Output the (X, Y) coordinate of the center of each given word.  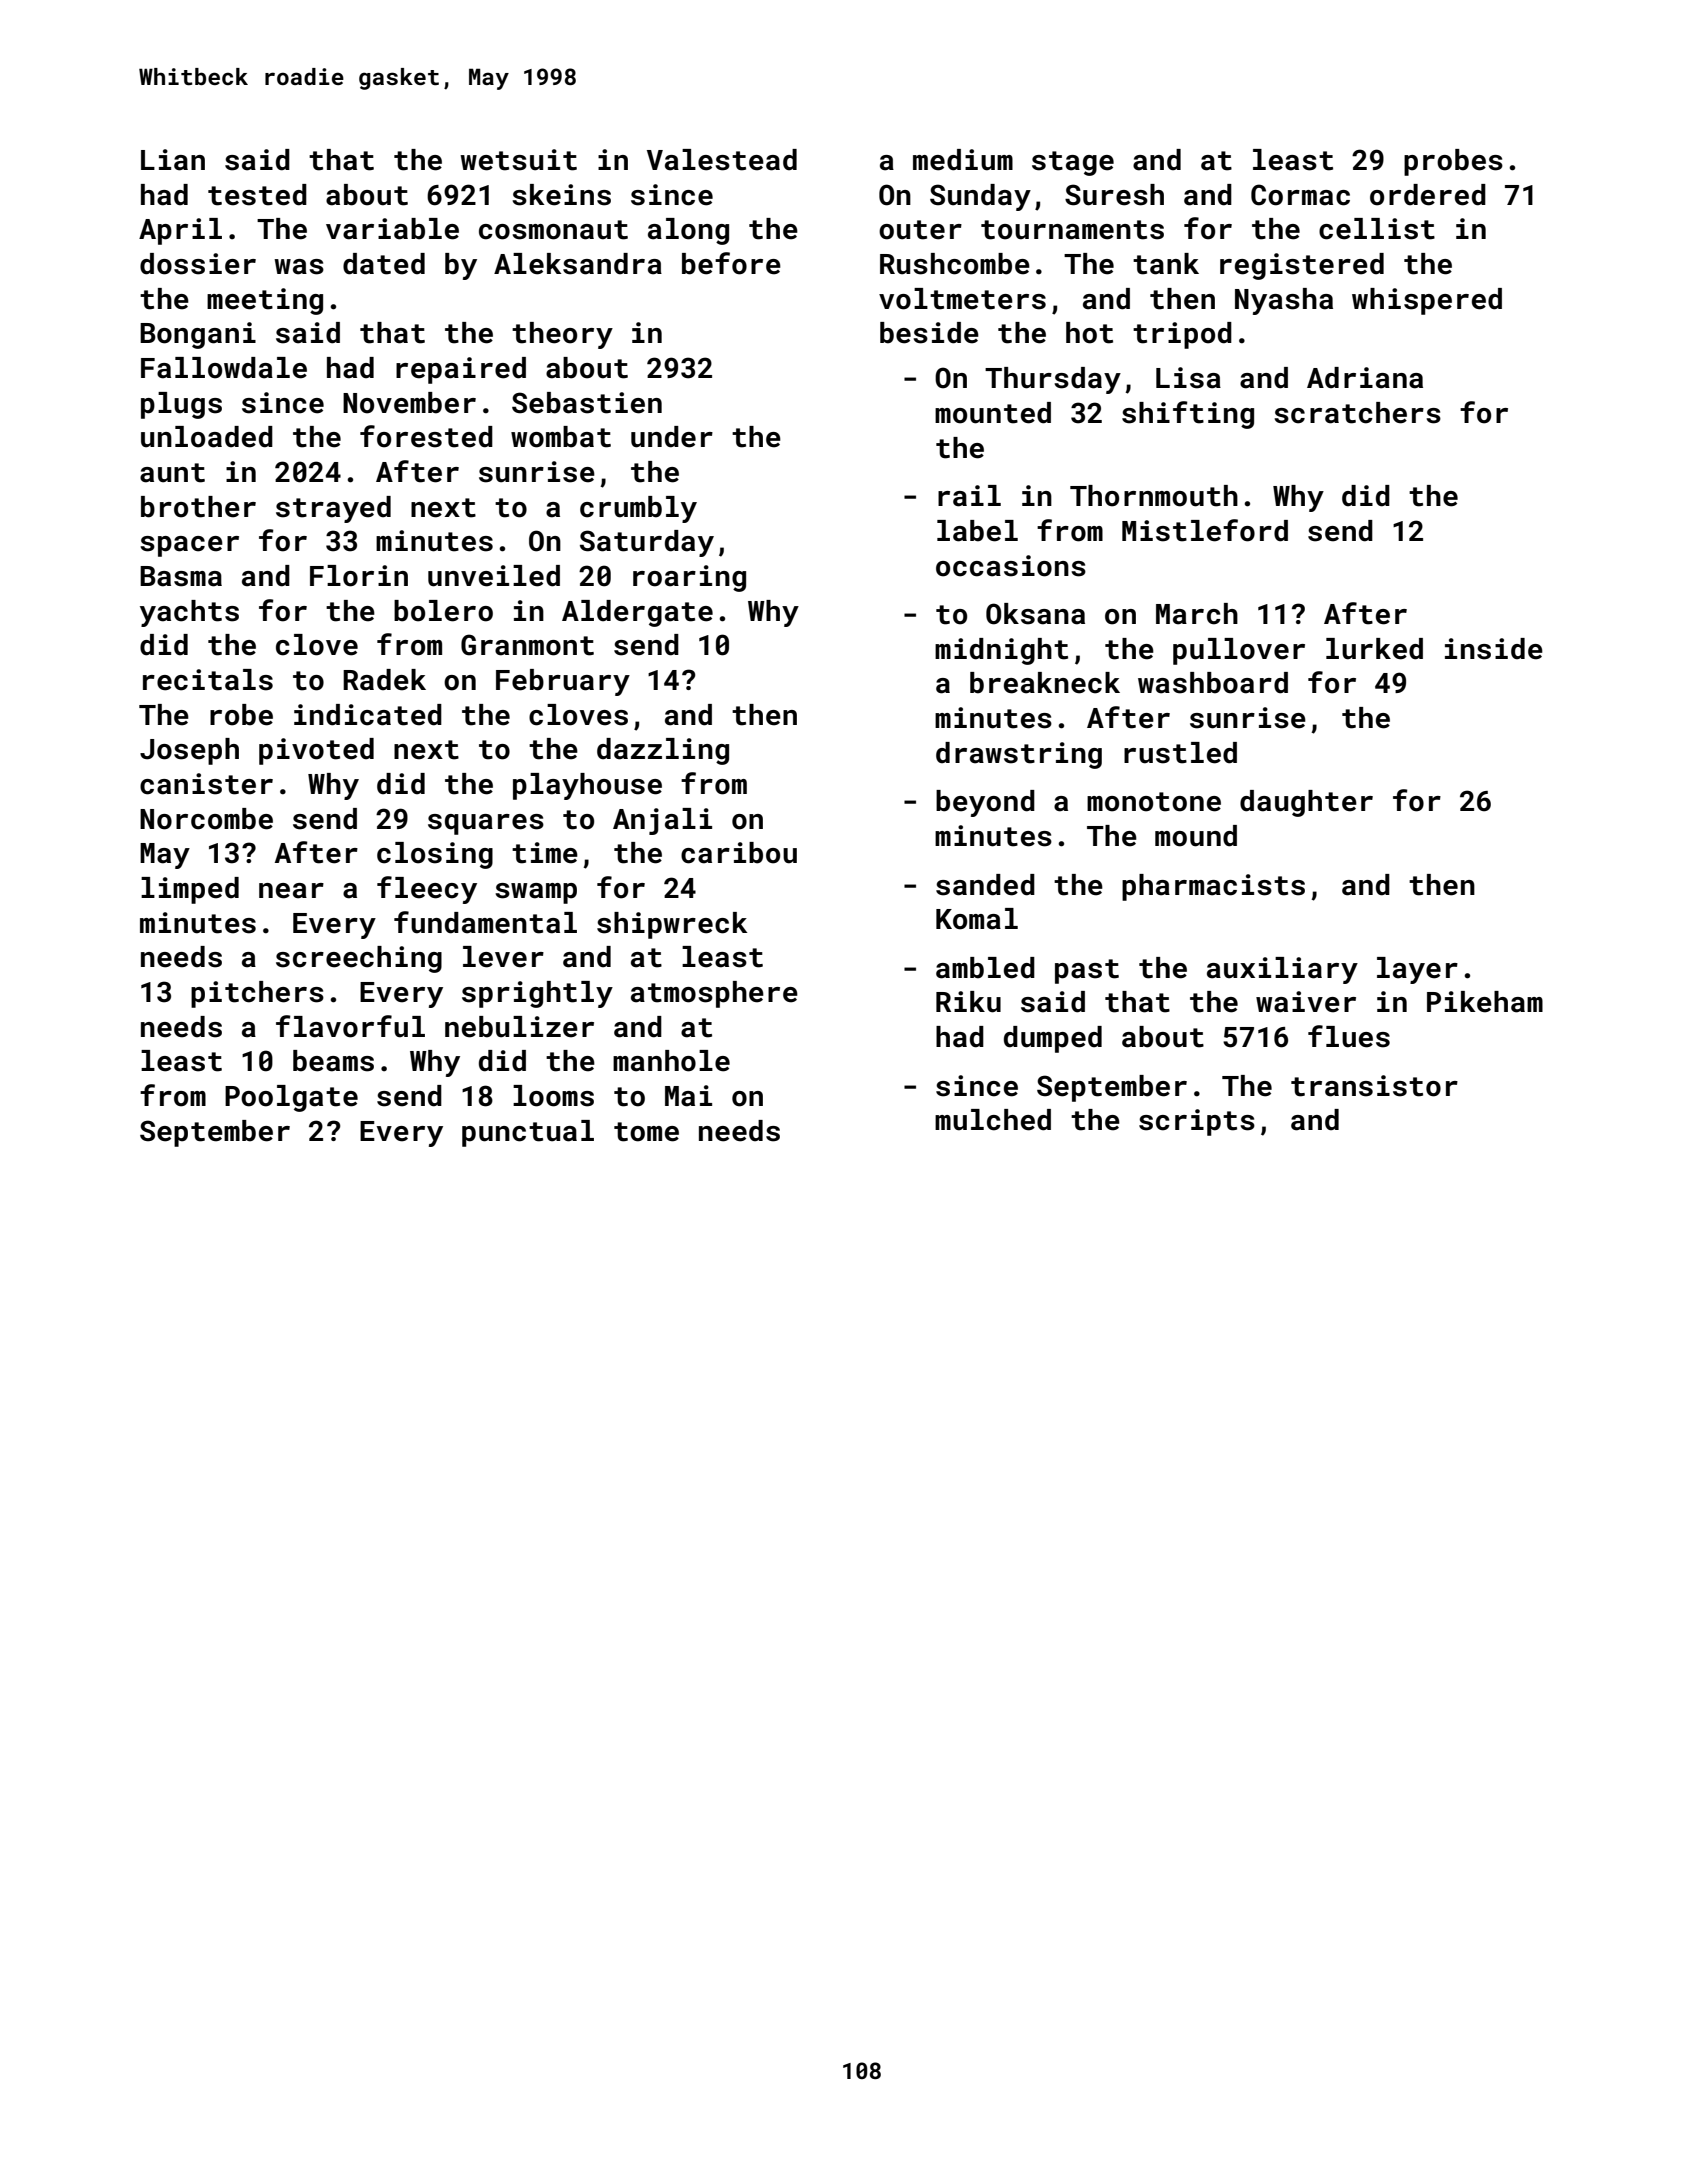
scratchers (1357, 413)
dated (384, 264)
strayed (333, 509)
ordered (1428, 195)
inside (1494, 649)
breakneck (1045, 683)
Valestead (722, 160)
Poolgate (291, 1098)
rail (969, 496)
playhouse (587, 786)
